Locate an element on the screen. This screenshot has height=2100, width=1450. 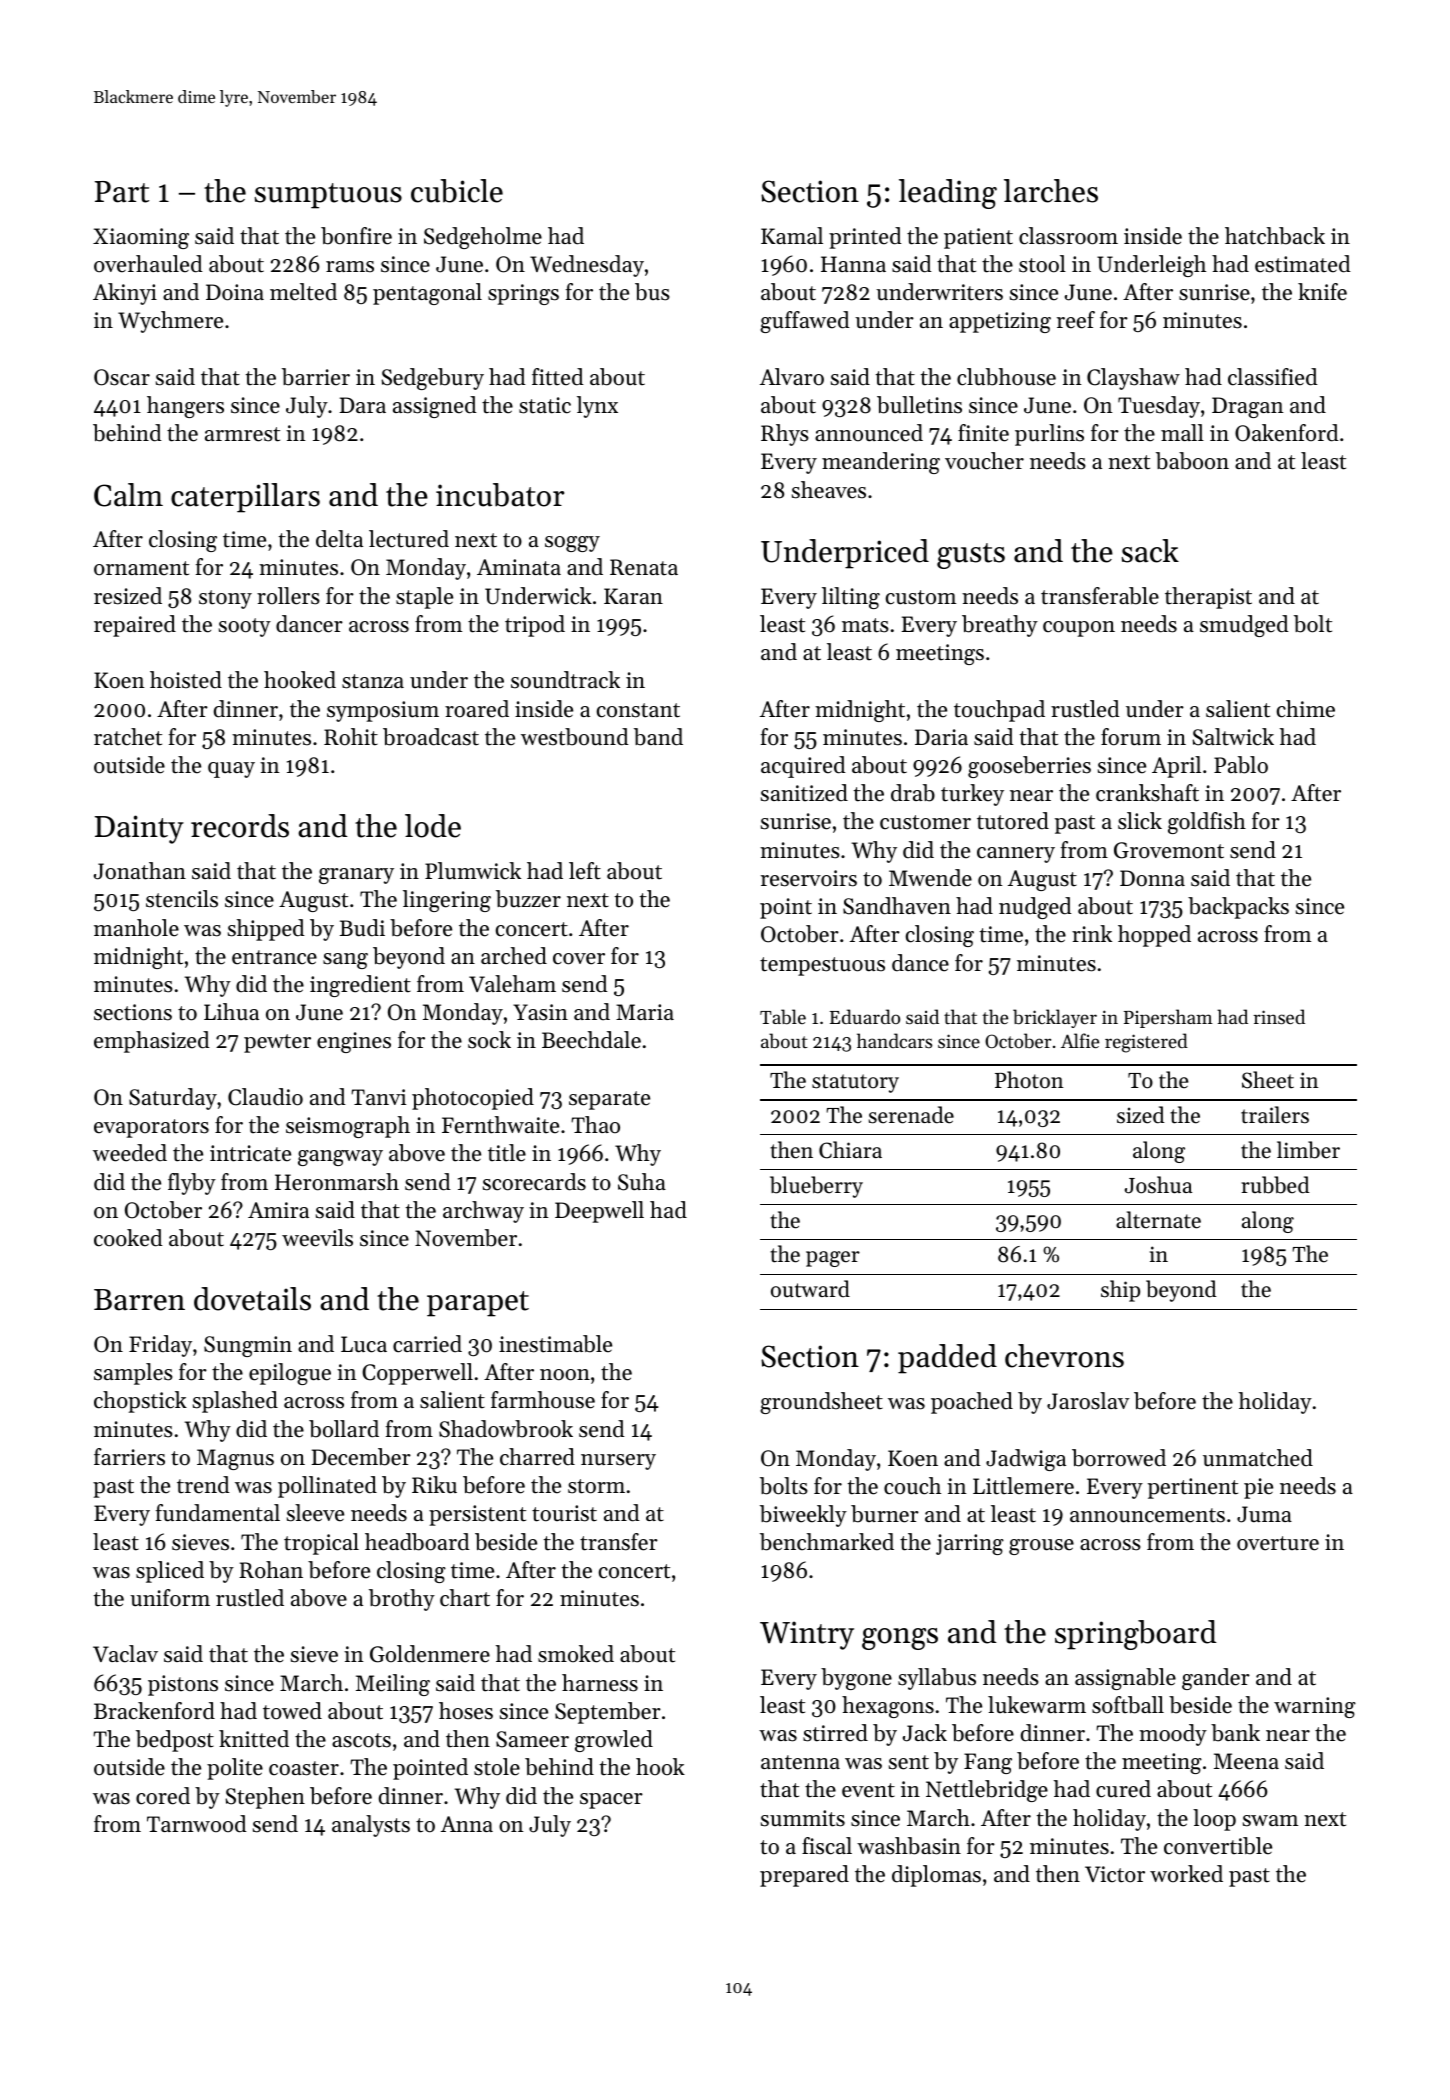
larches is located at coordinates (1051, 191).
